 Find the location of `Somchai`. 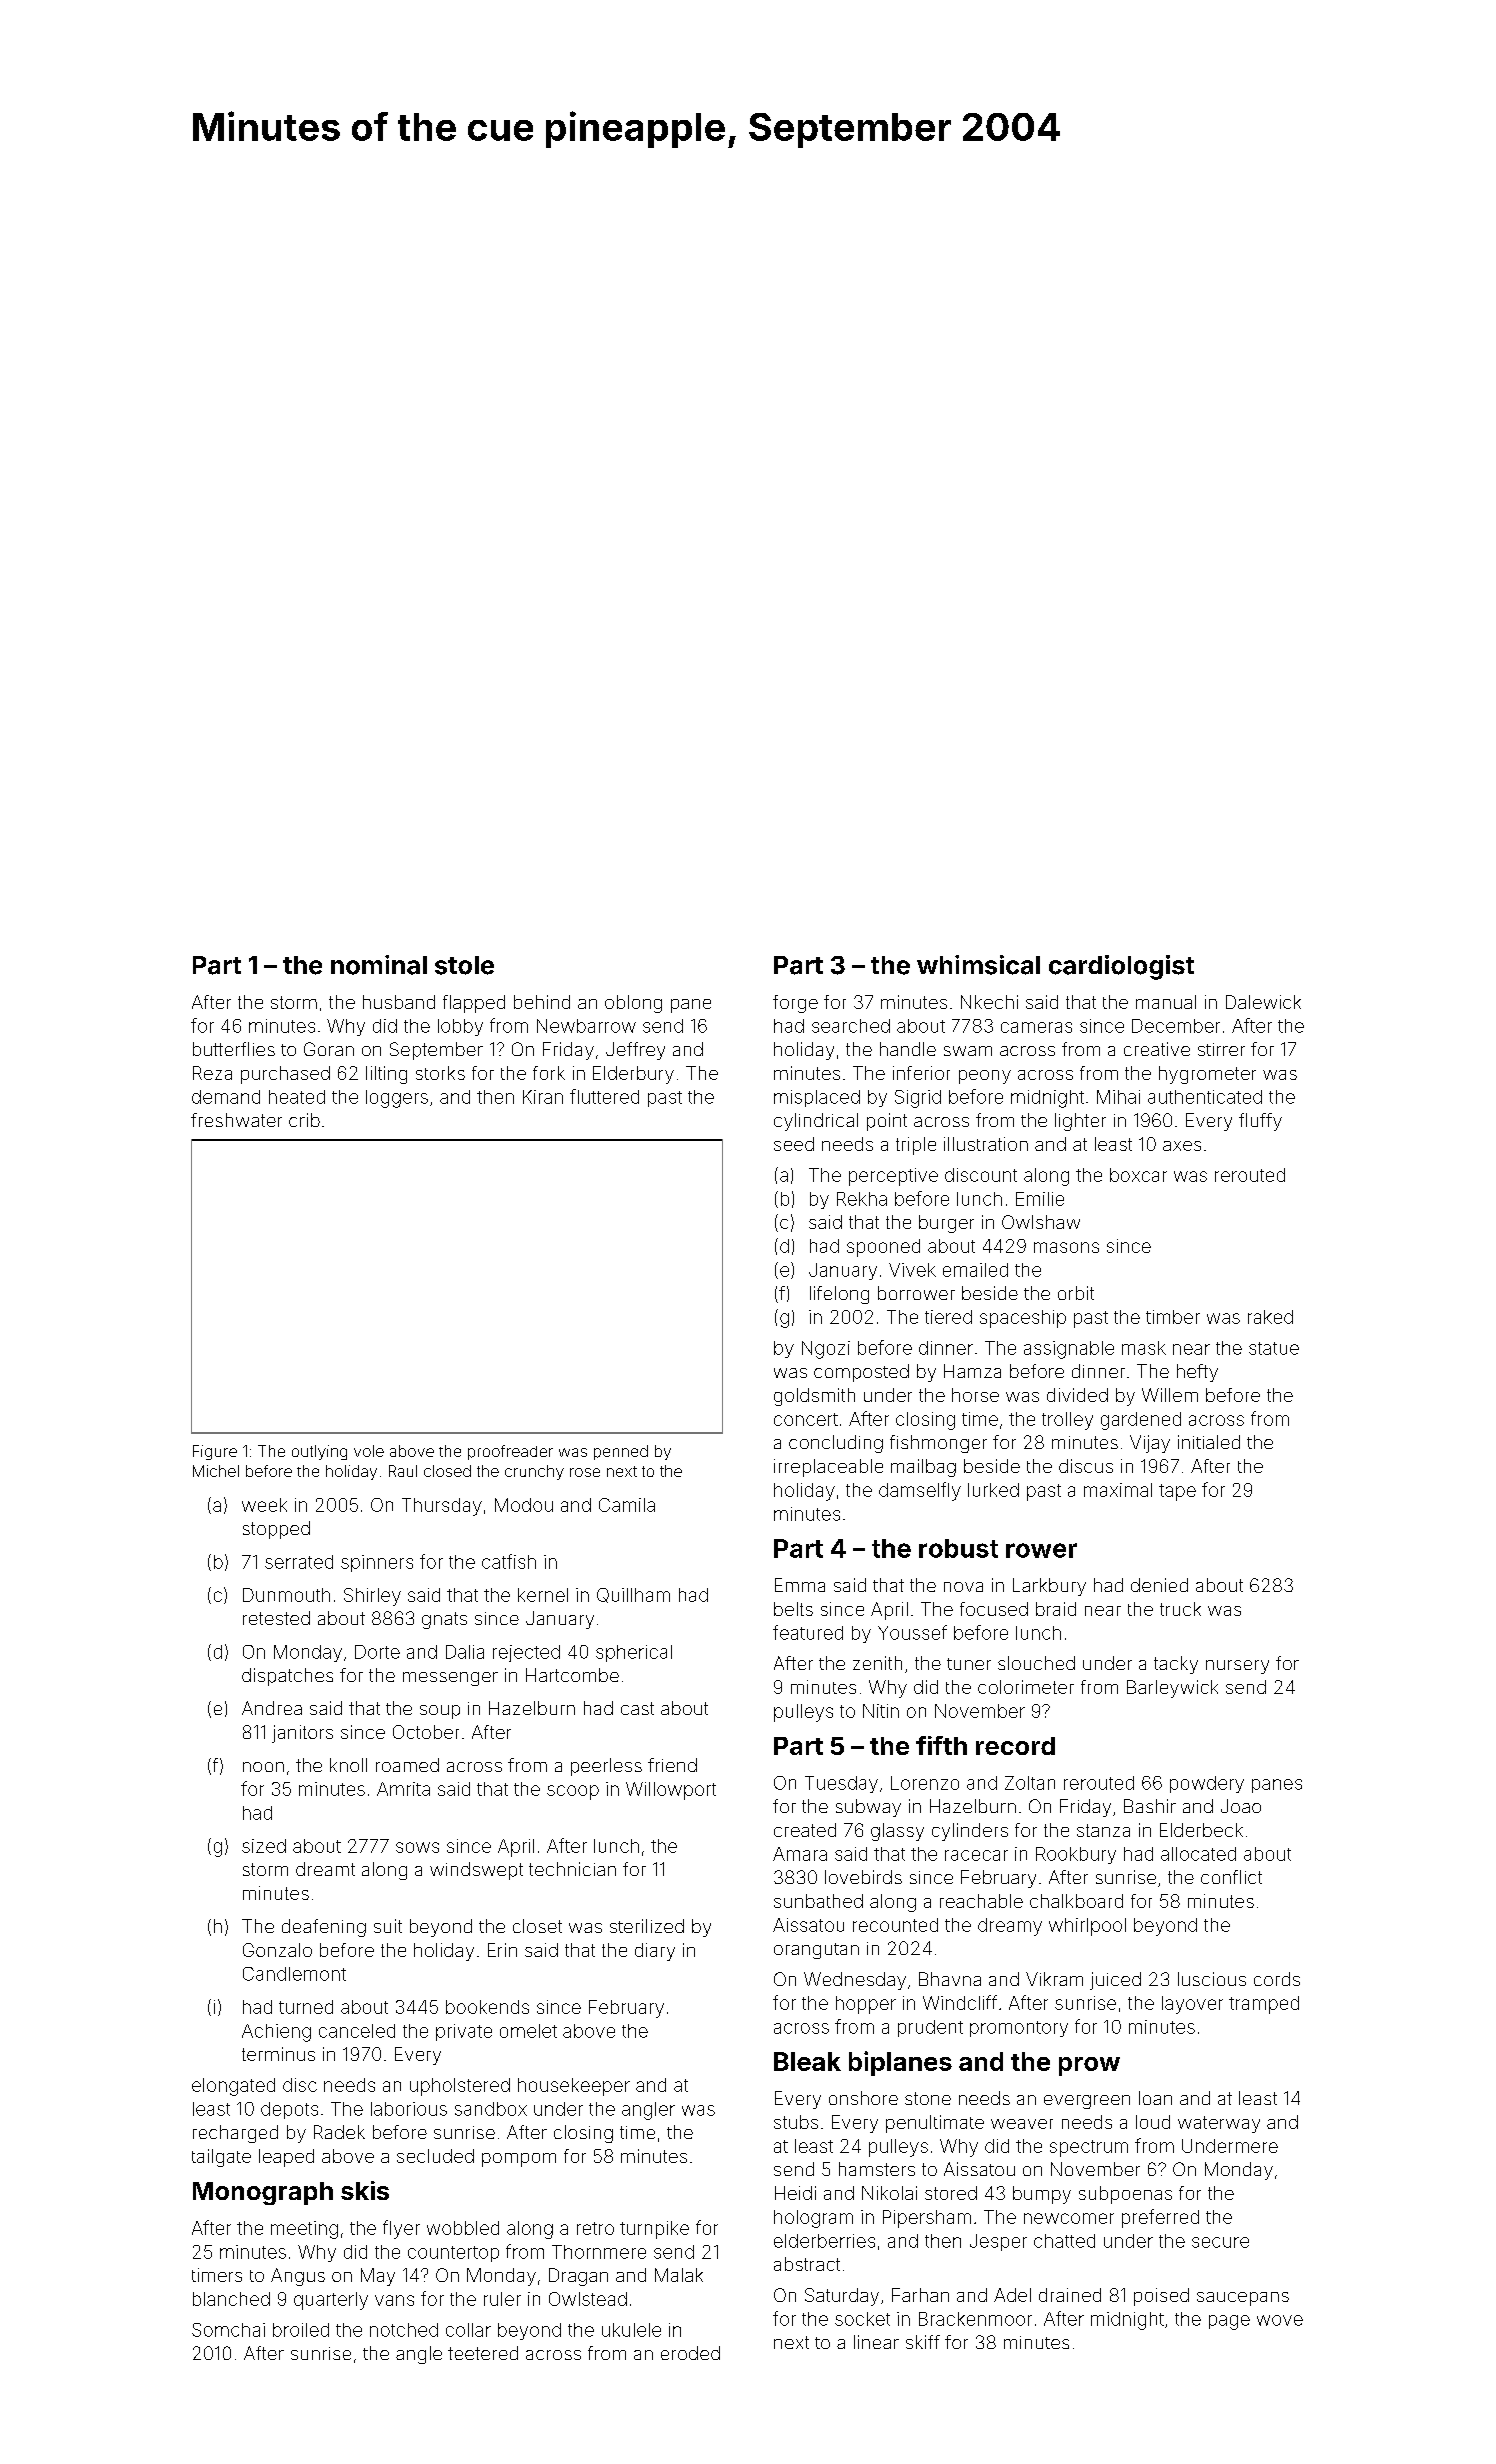

Somchai is located at coordinates (228, 2330).
